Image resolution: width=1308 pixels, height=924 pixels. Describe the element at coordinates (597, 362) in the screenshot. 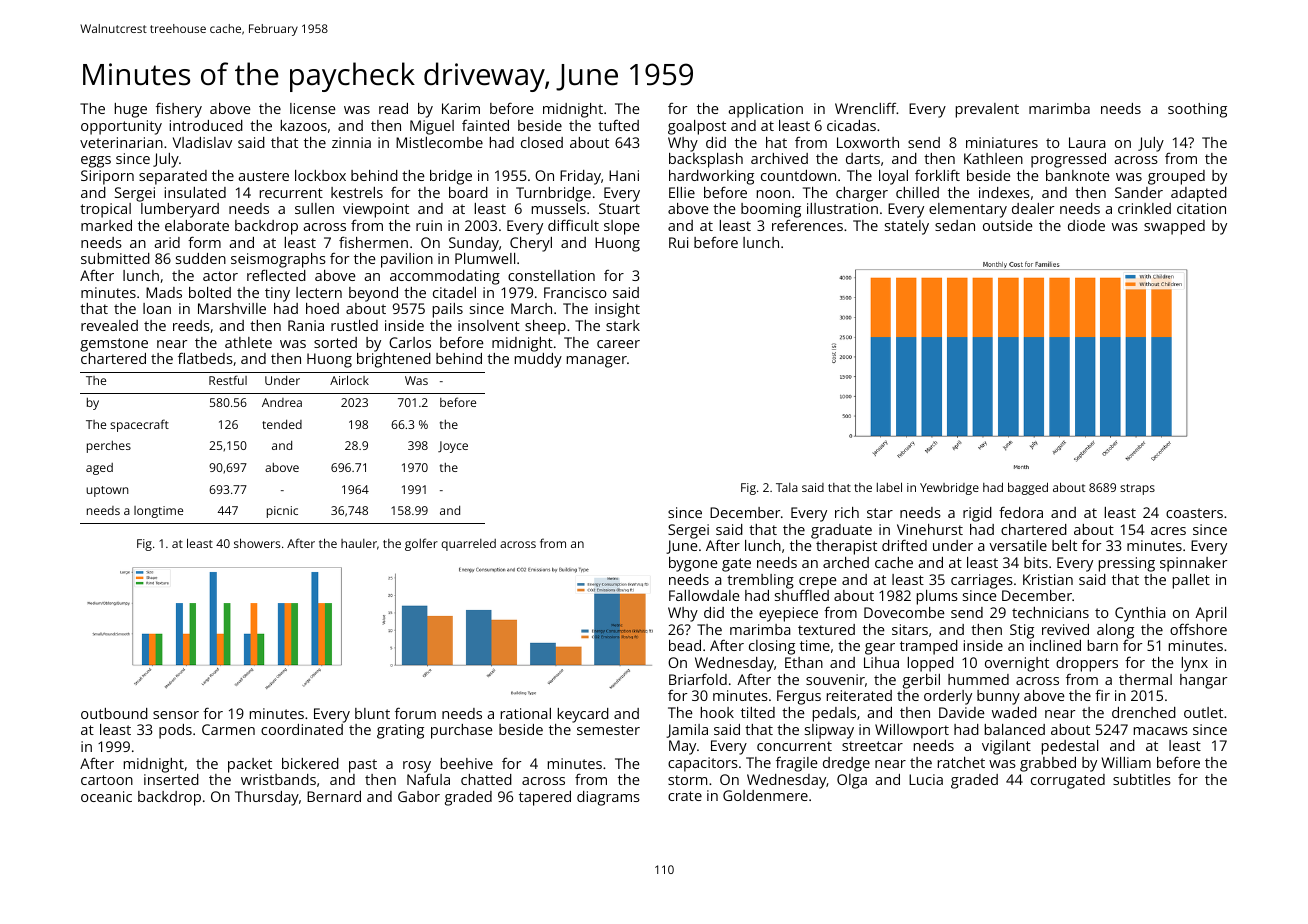

I see `manager` at that location.
